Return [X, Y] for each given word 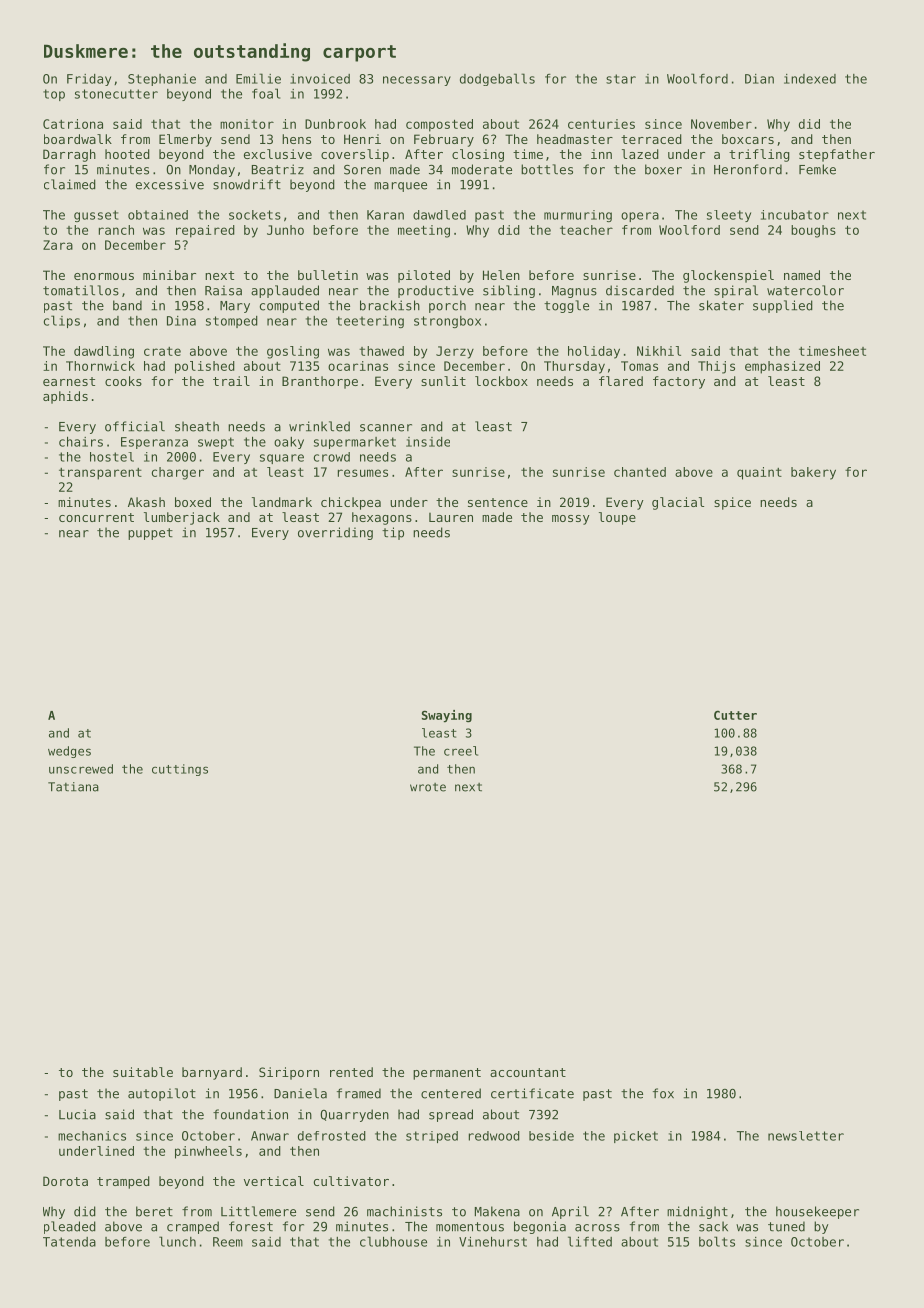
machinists [404, 1211]
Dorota [65, 1181]
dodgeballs [497, 79]
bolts [717, 1241]
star [621, 79]
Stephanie [162, 80]
